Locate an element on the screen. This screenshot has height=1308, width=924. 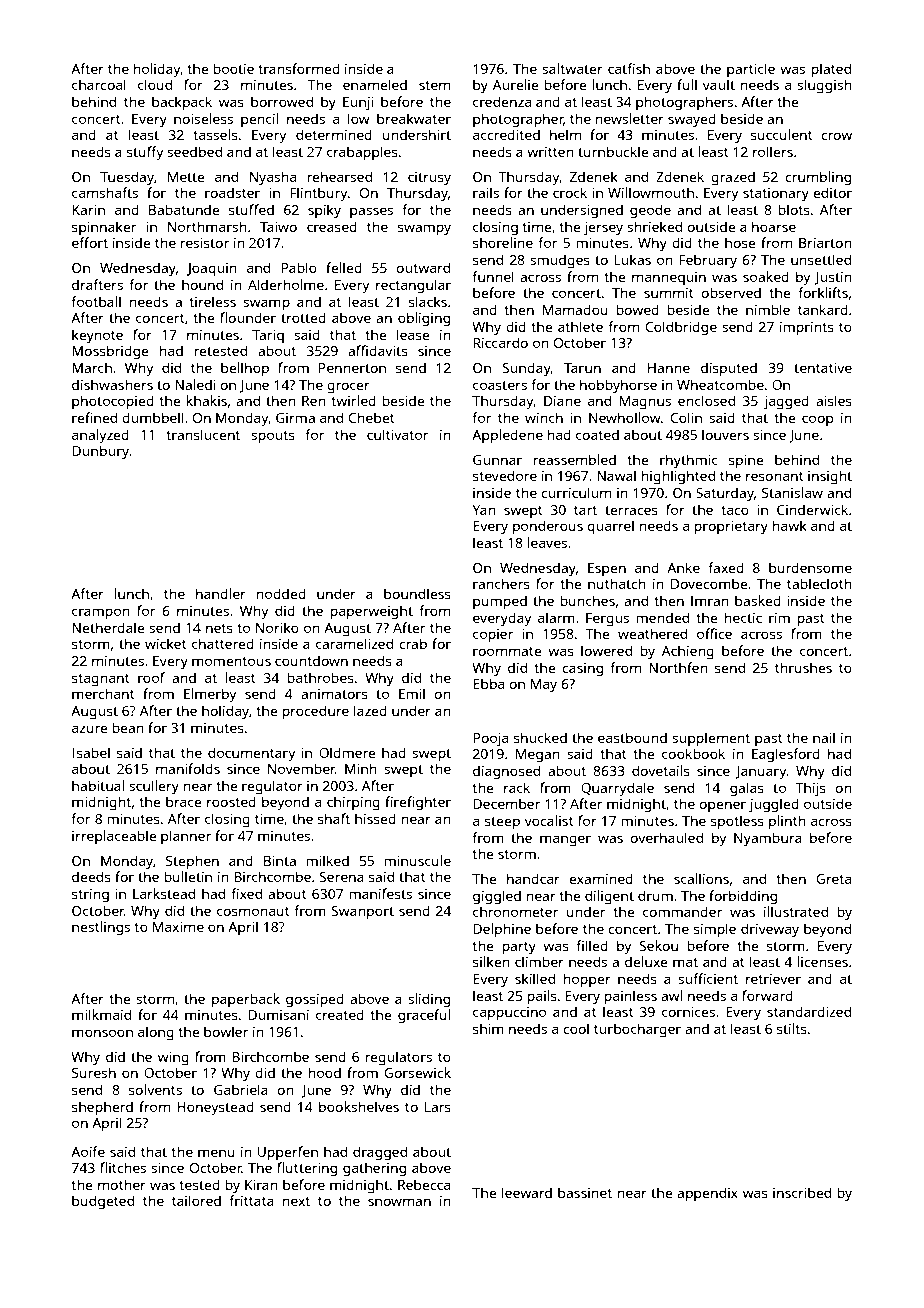
charcoal is located at coordinates (99, 84).
